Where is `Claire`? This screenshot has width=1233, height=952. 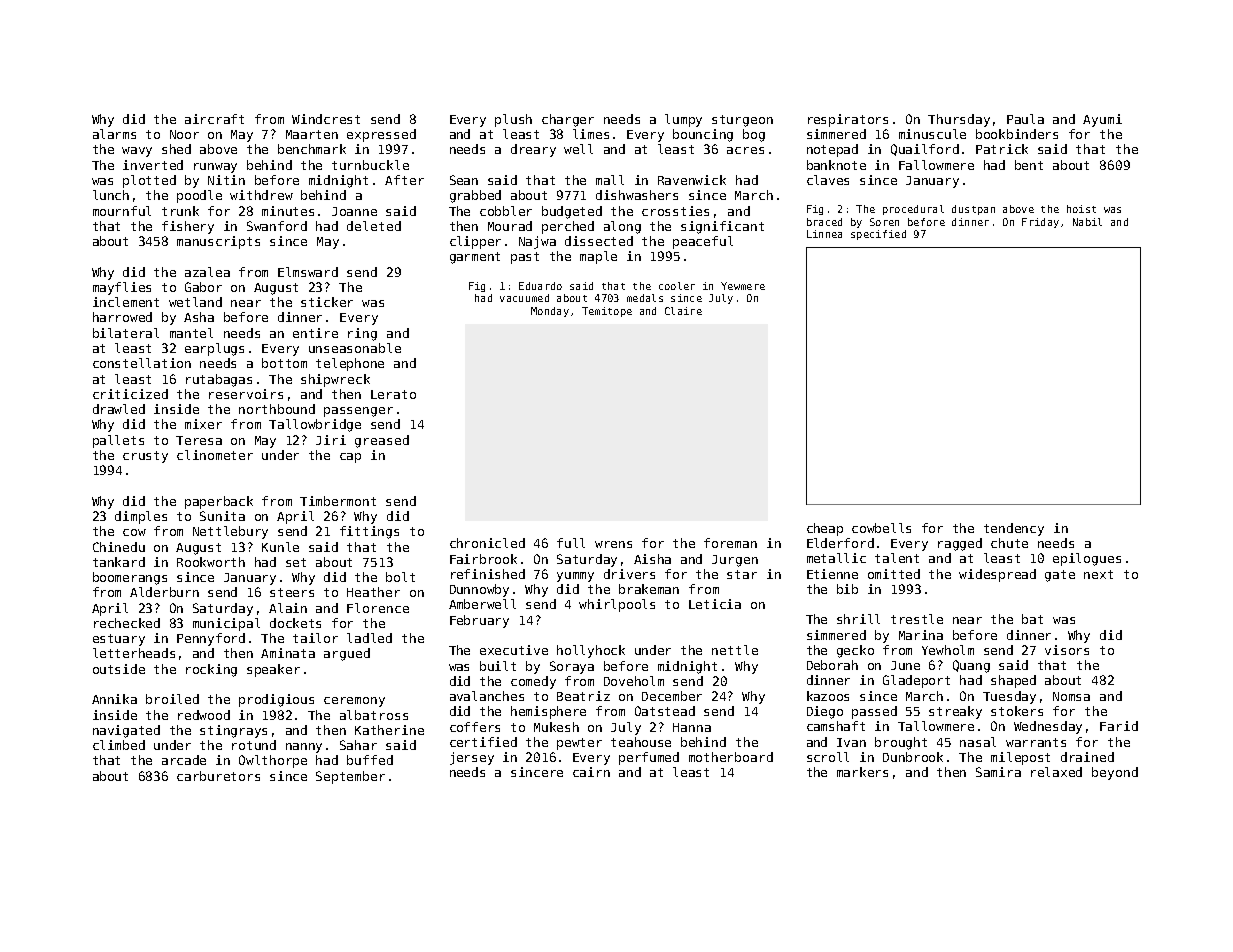 Claire is located at coordinates (683, 311).
